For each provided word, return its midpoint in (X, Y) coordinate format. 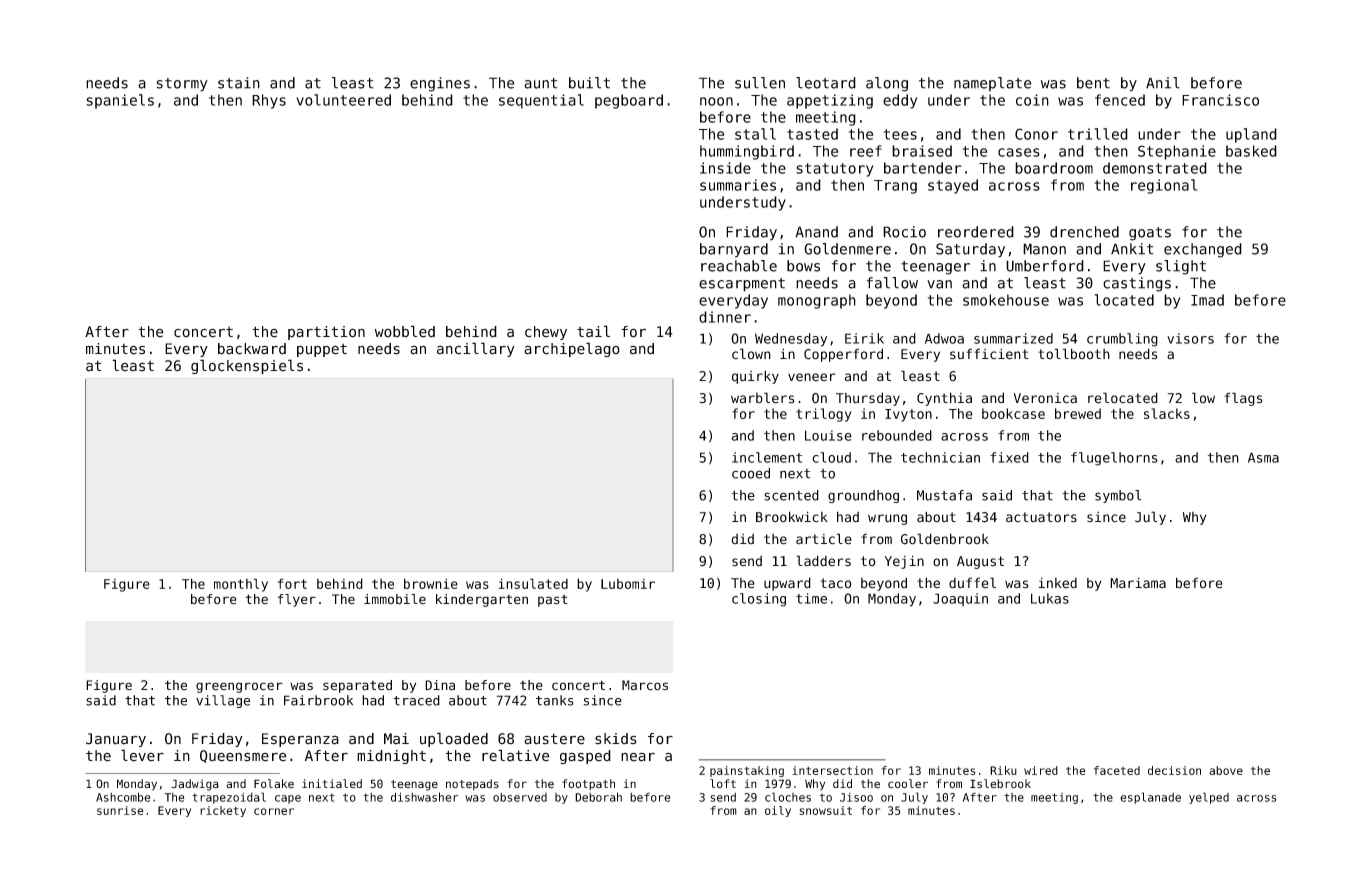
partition (326, 333)
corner (274, 811)
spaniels (120, 101)
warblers (762, 398)
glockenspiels (247, 366)
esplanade (1150, 798)
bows (803, 266)
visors (1190, 338)
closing (759, 600)
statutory (834, 170)
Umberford (1045, 266)
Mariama (1138, 583)
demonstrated (1155, 168)
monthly (241, 585)
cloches (788, 797)
